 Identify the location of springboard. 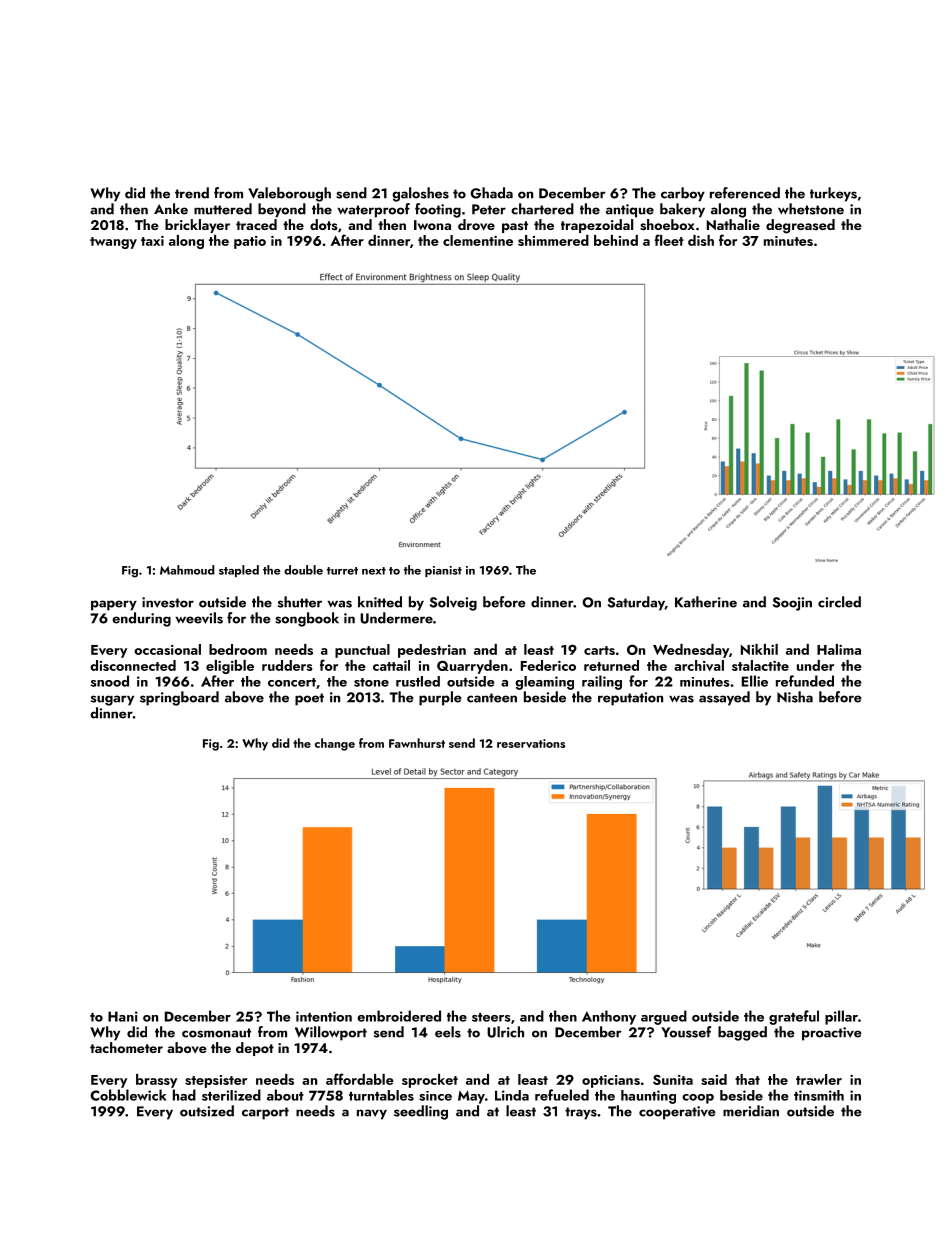
(179, 698).
